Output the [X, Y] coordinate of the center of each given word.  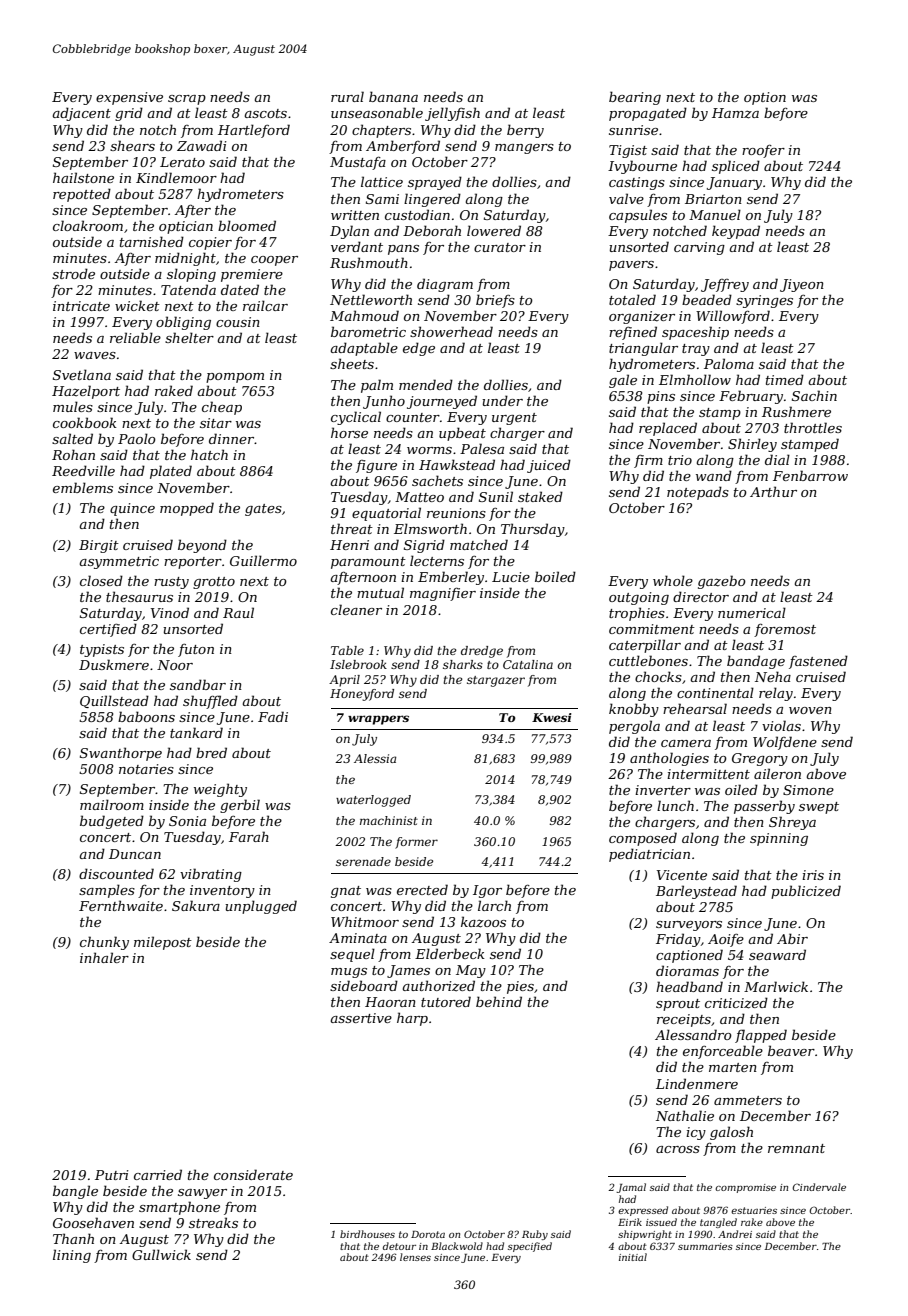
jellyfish [452, 114]
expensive [129, 98]
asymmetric [119, 562]
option [765, 98]
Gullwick [161, 1254]
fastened [818, 662]
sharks [463, 664]
